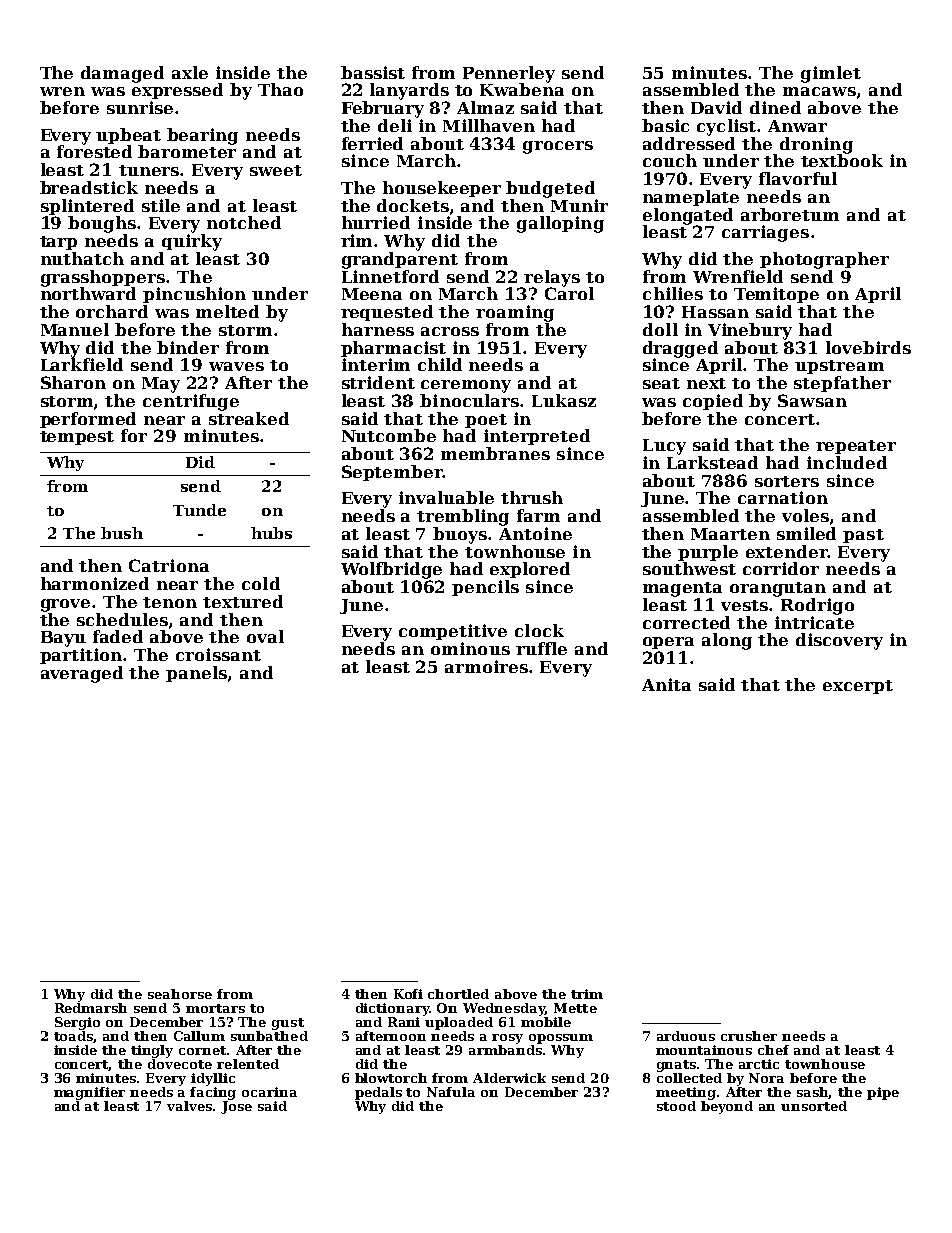 This document has width=952, height=1233. What do you see at coordinates (373, 72) in the document?
I see `bassist` at bounding box center [373, 72].
